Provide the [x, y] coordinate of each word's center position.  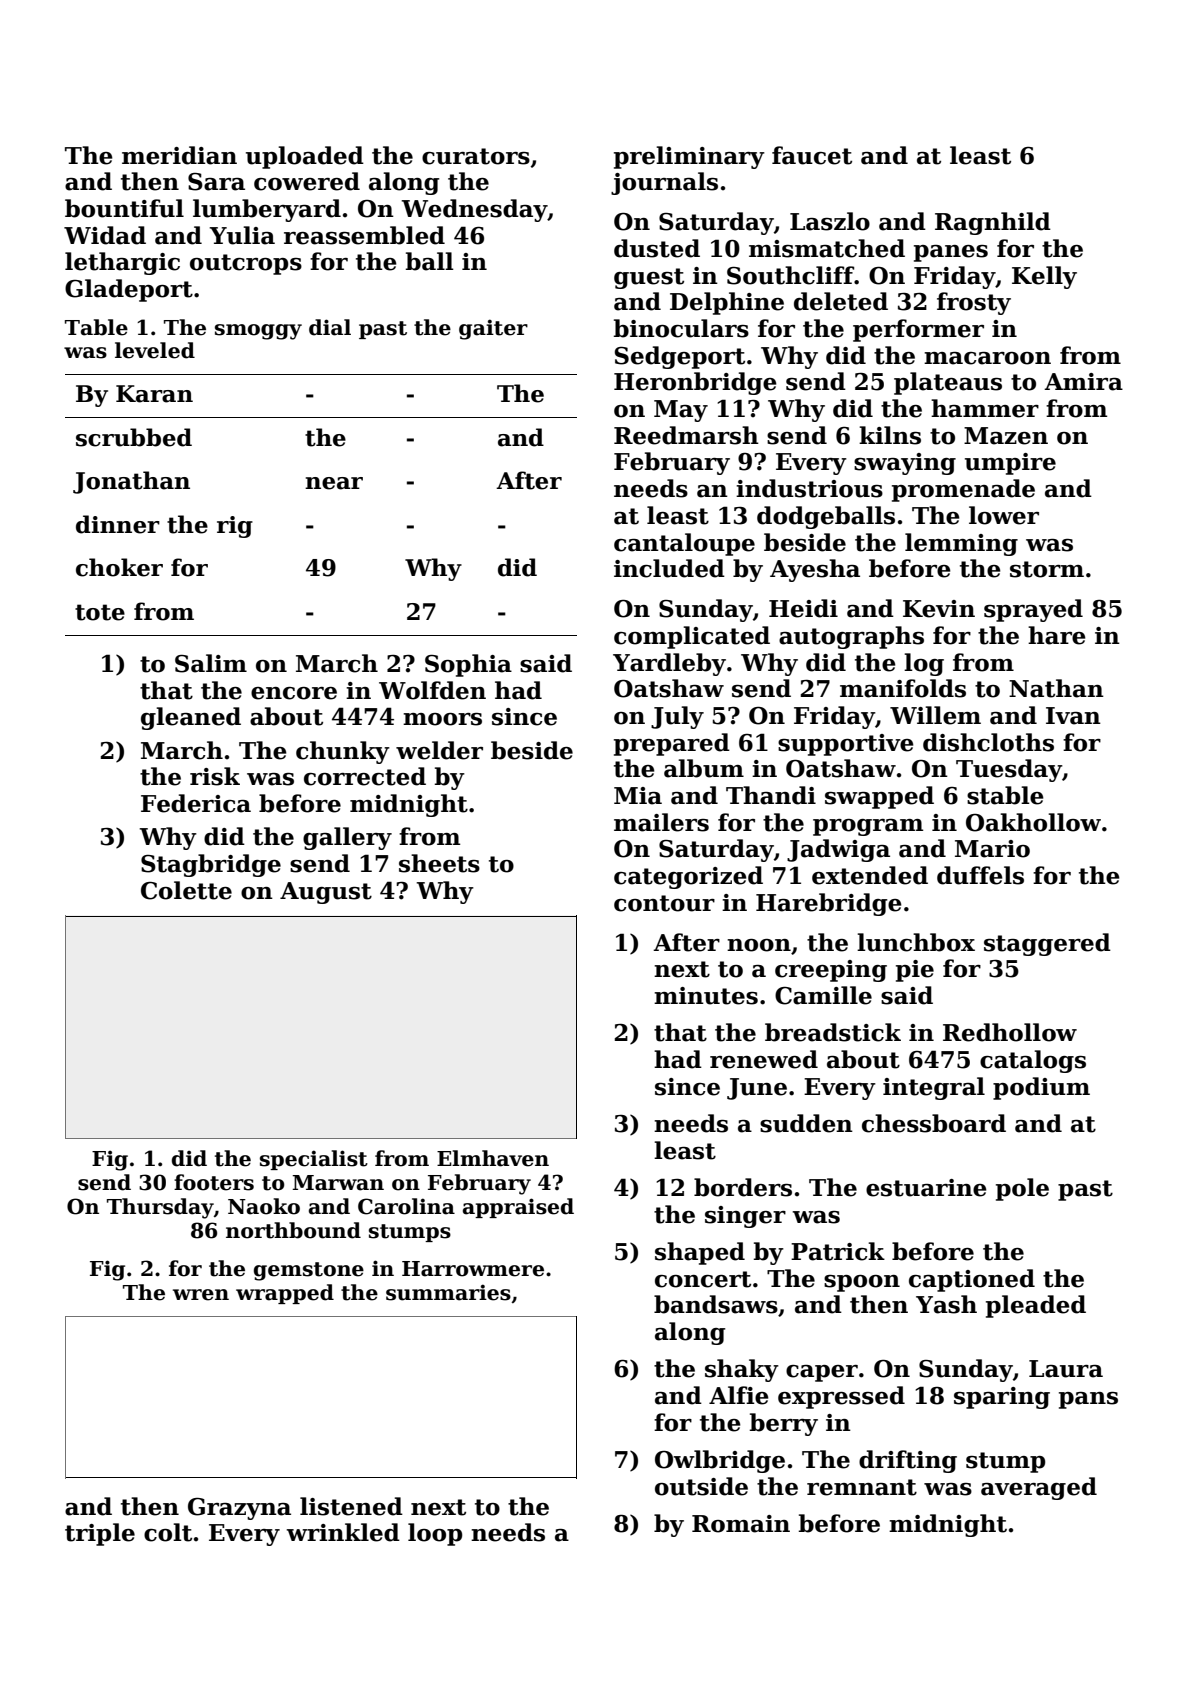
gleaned [191, 718]
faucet [812, 155]
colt [168, 1532]
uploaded [305, 157]
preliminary [689, 157]
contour [664, 903]
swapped [879, 797]
